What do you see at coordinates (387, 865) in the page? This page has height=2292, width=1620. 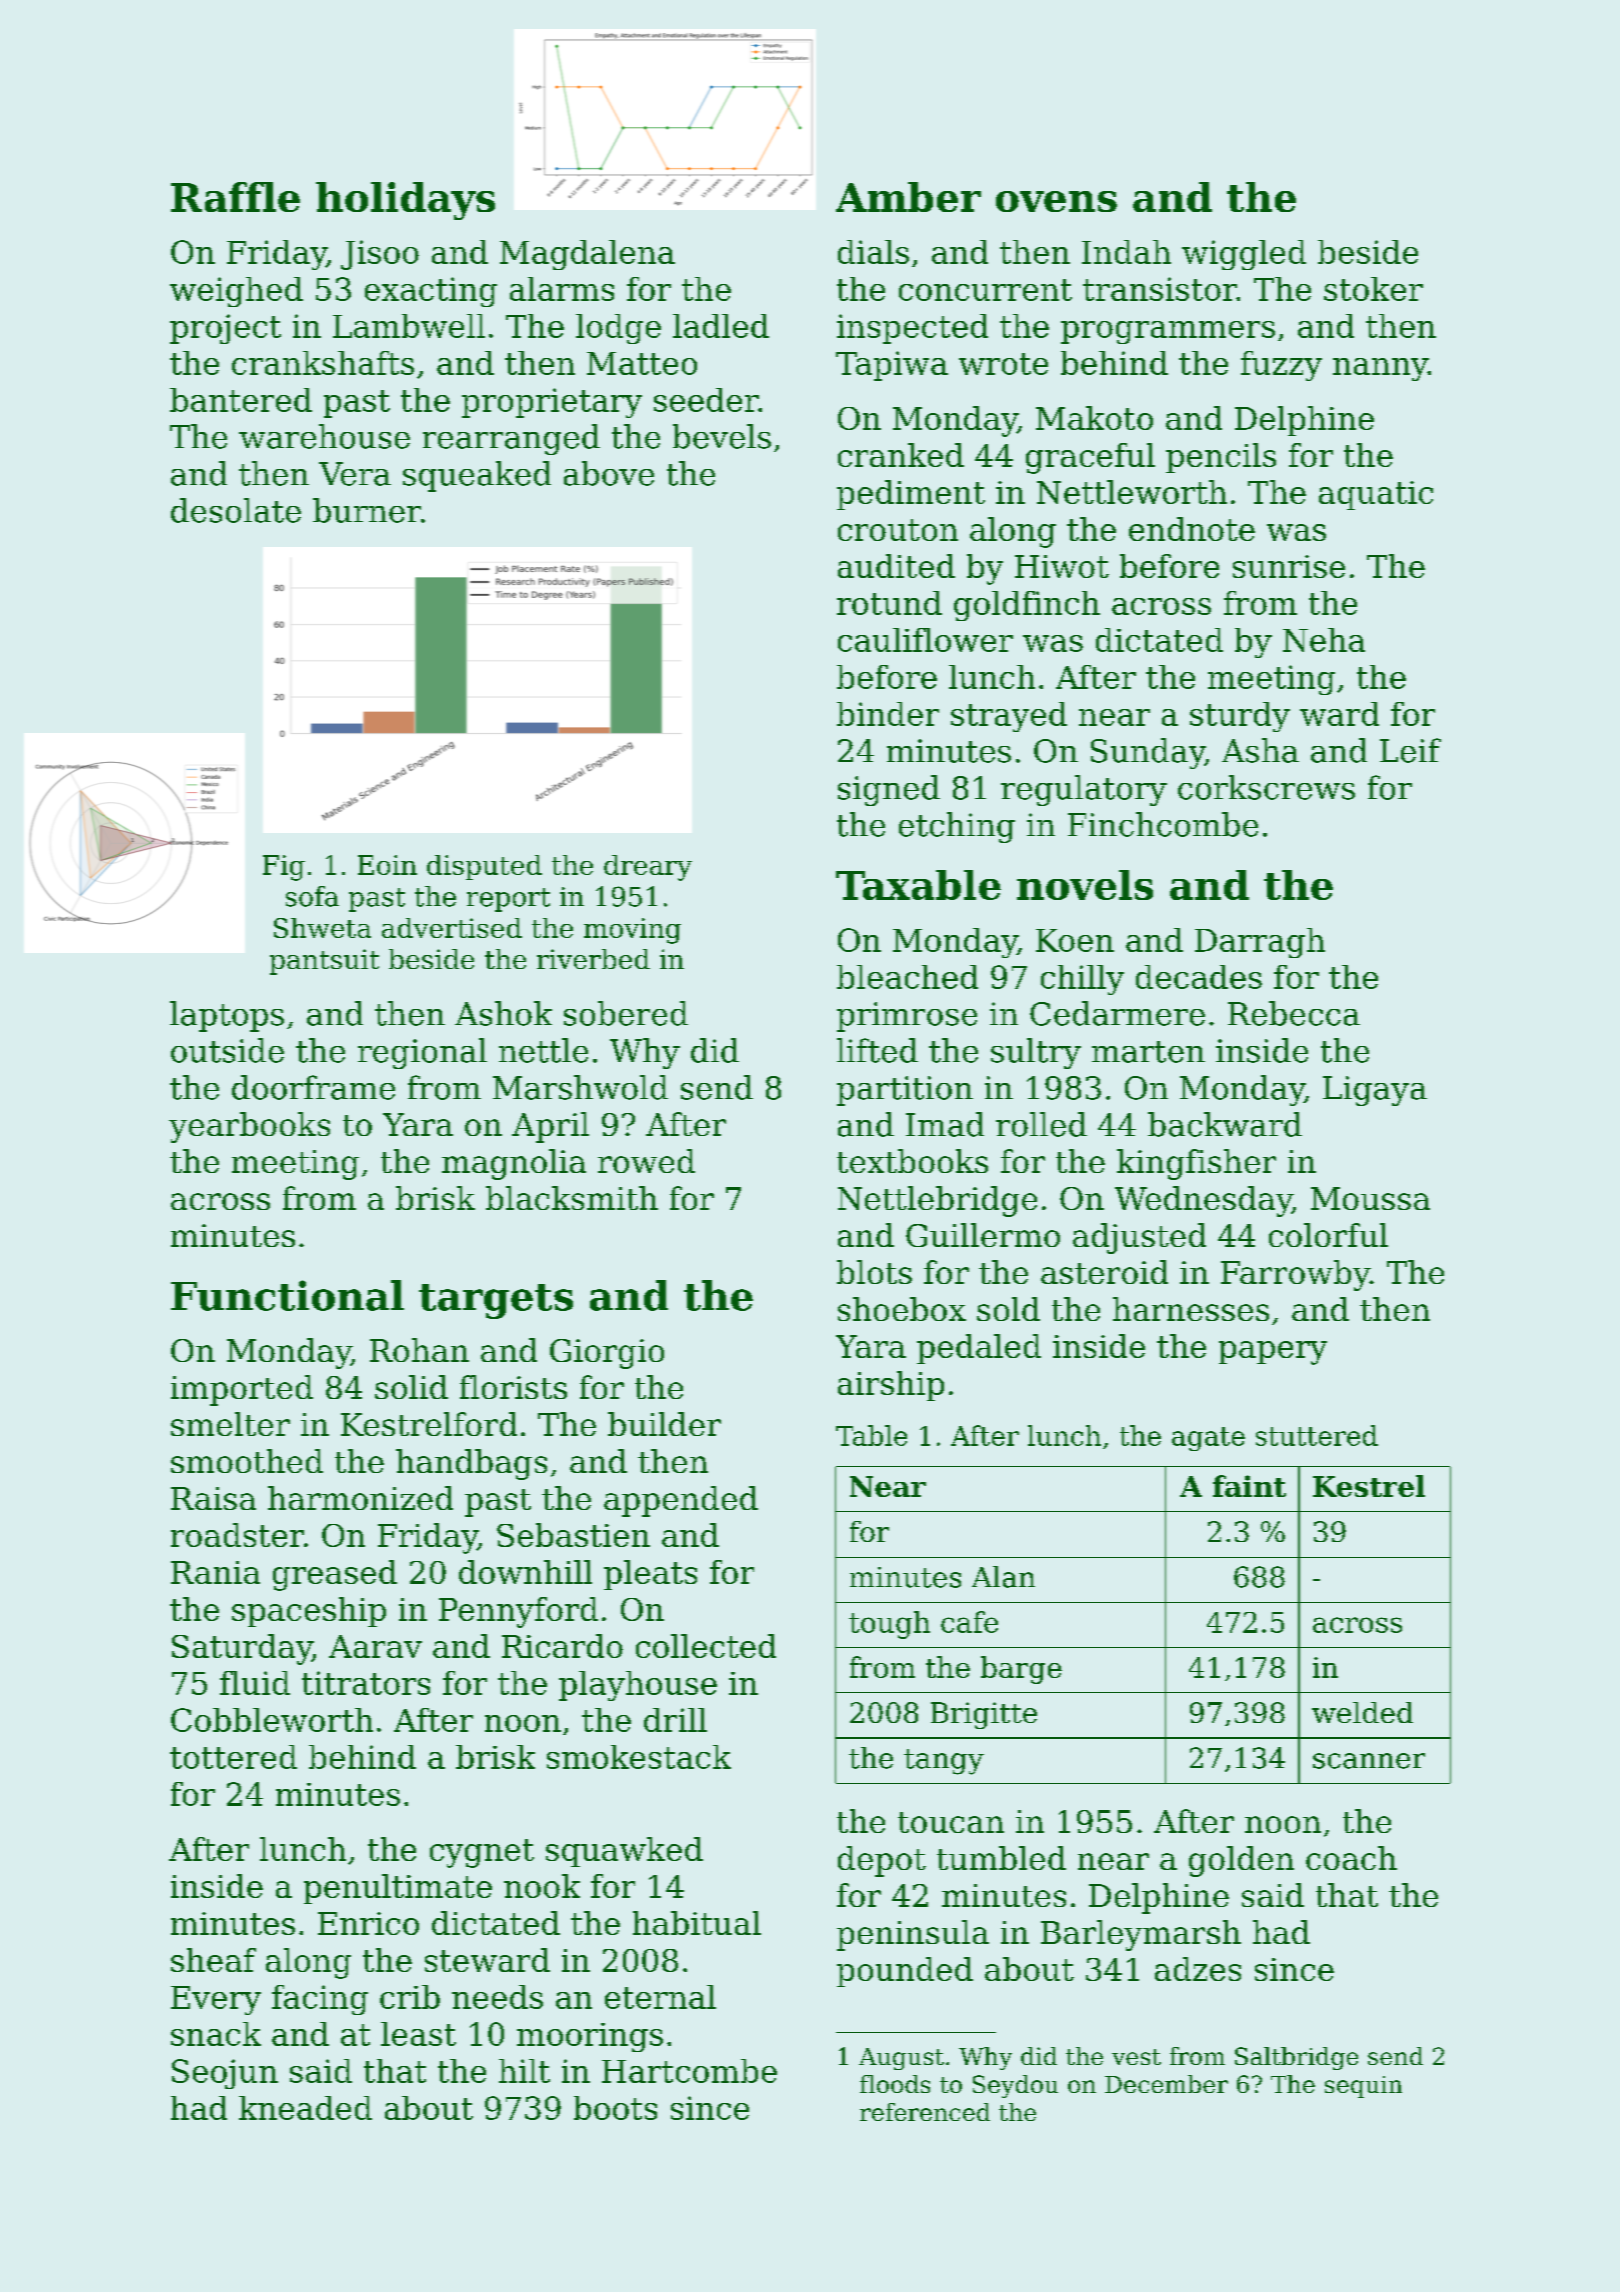 I see `Eoin` at bounding box center [387, 865].
